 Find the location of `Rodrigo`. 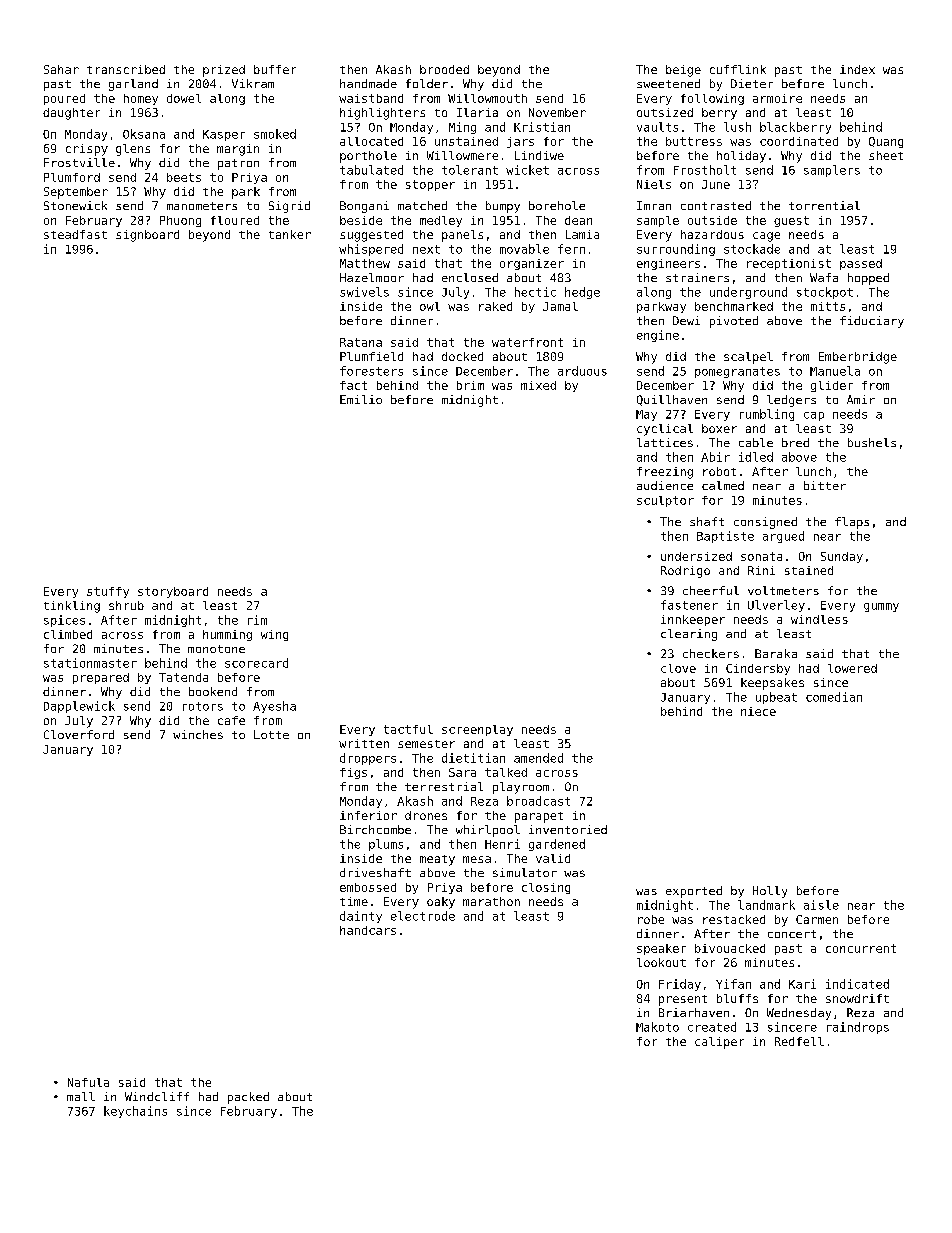

Rodrigo is located at coordinates (685, 572).
